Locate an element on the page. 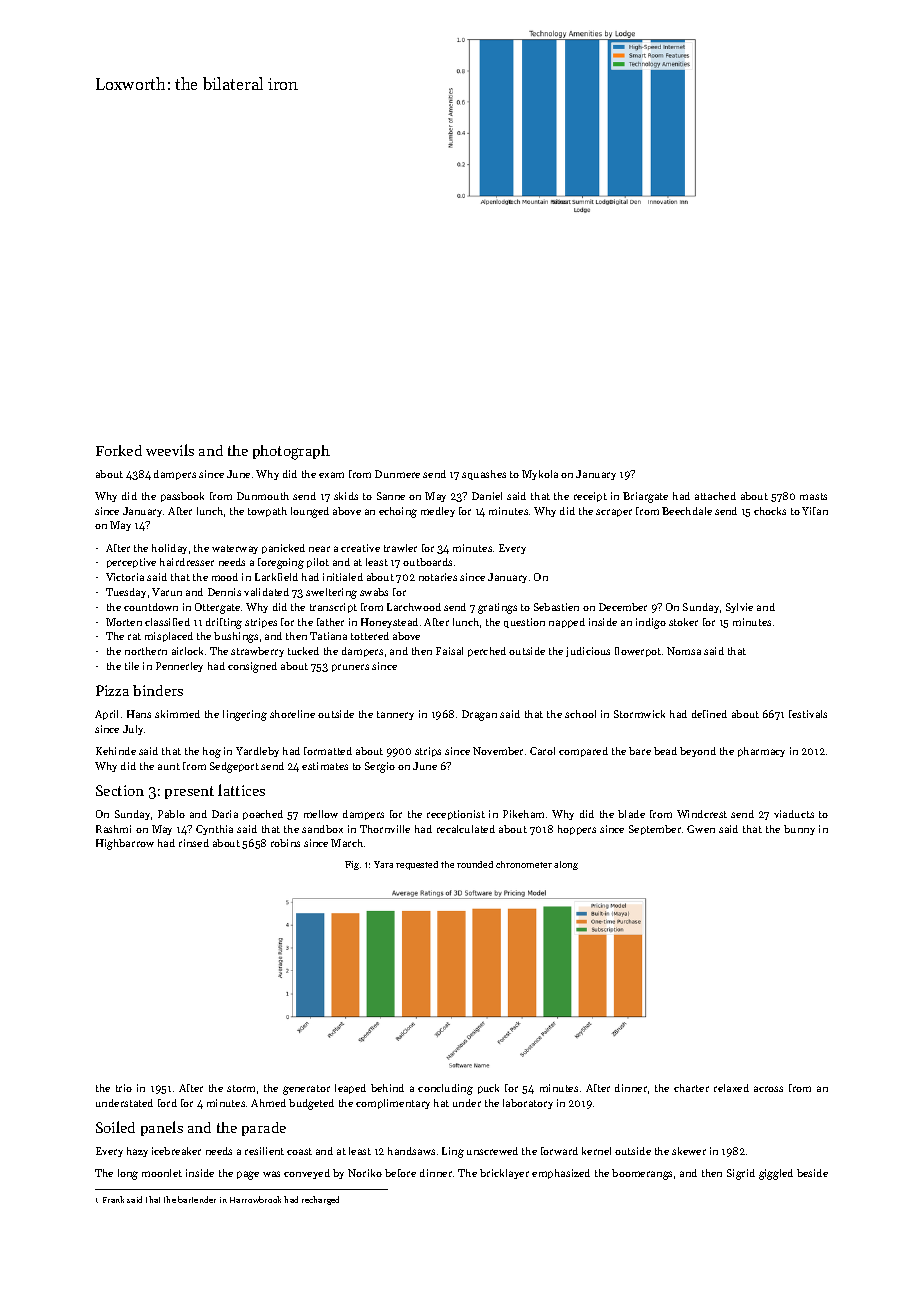 This image has width=924, height=1314. Mykola is located at coordinates (540, 475).
